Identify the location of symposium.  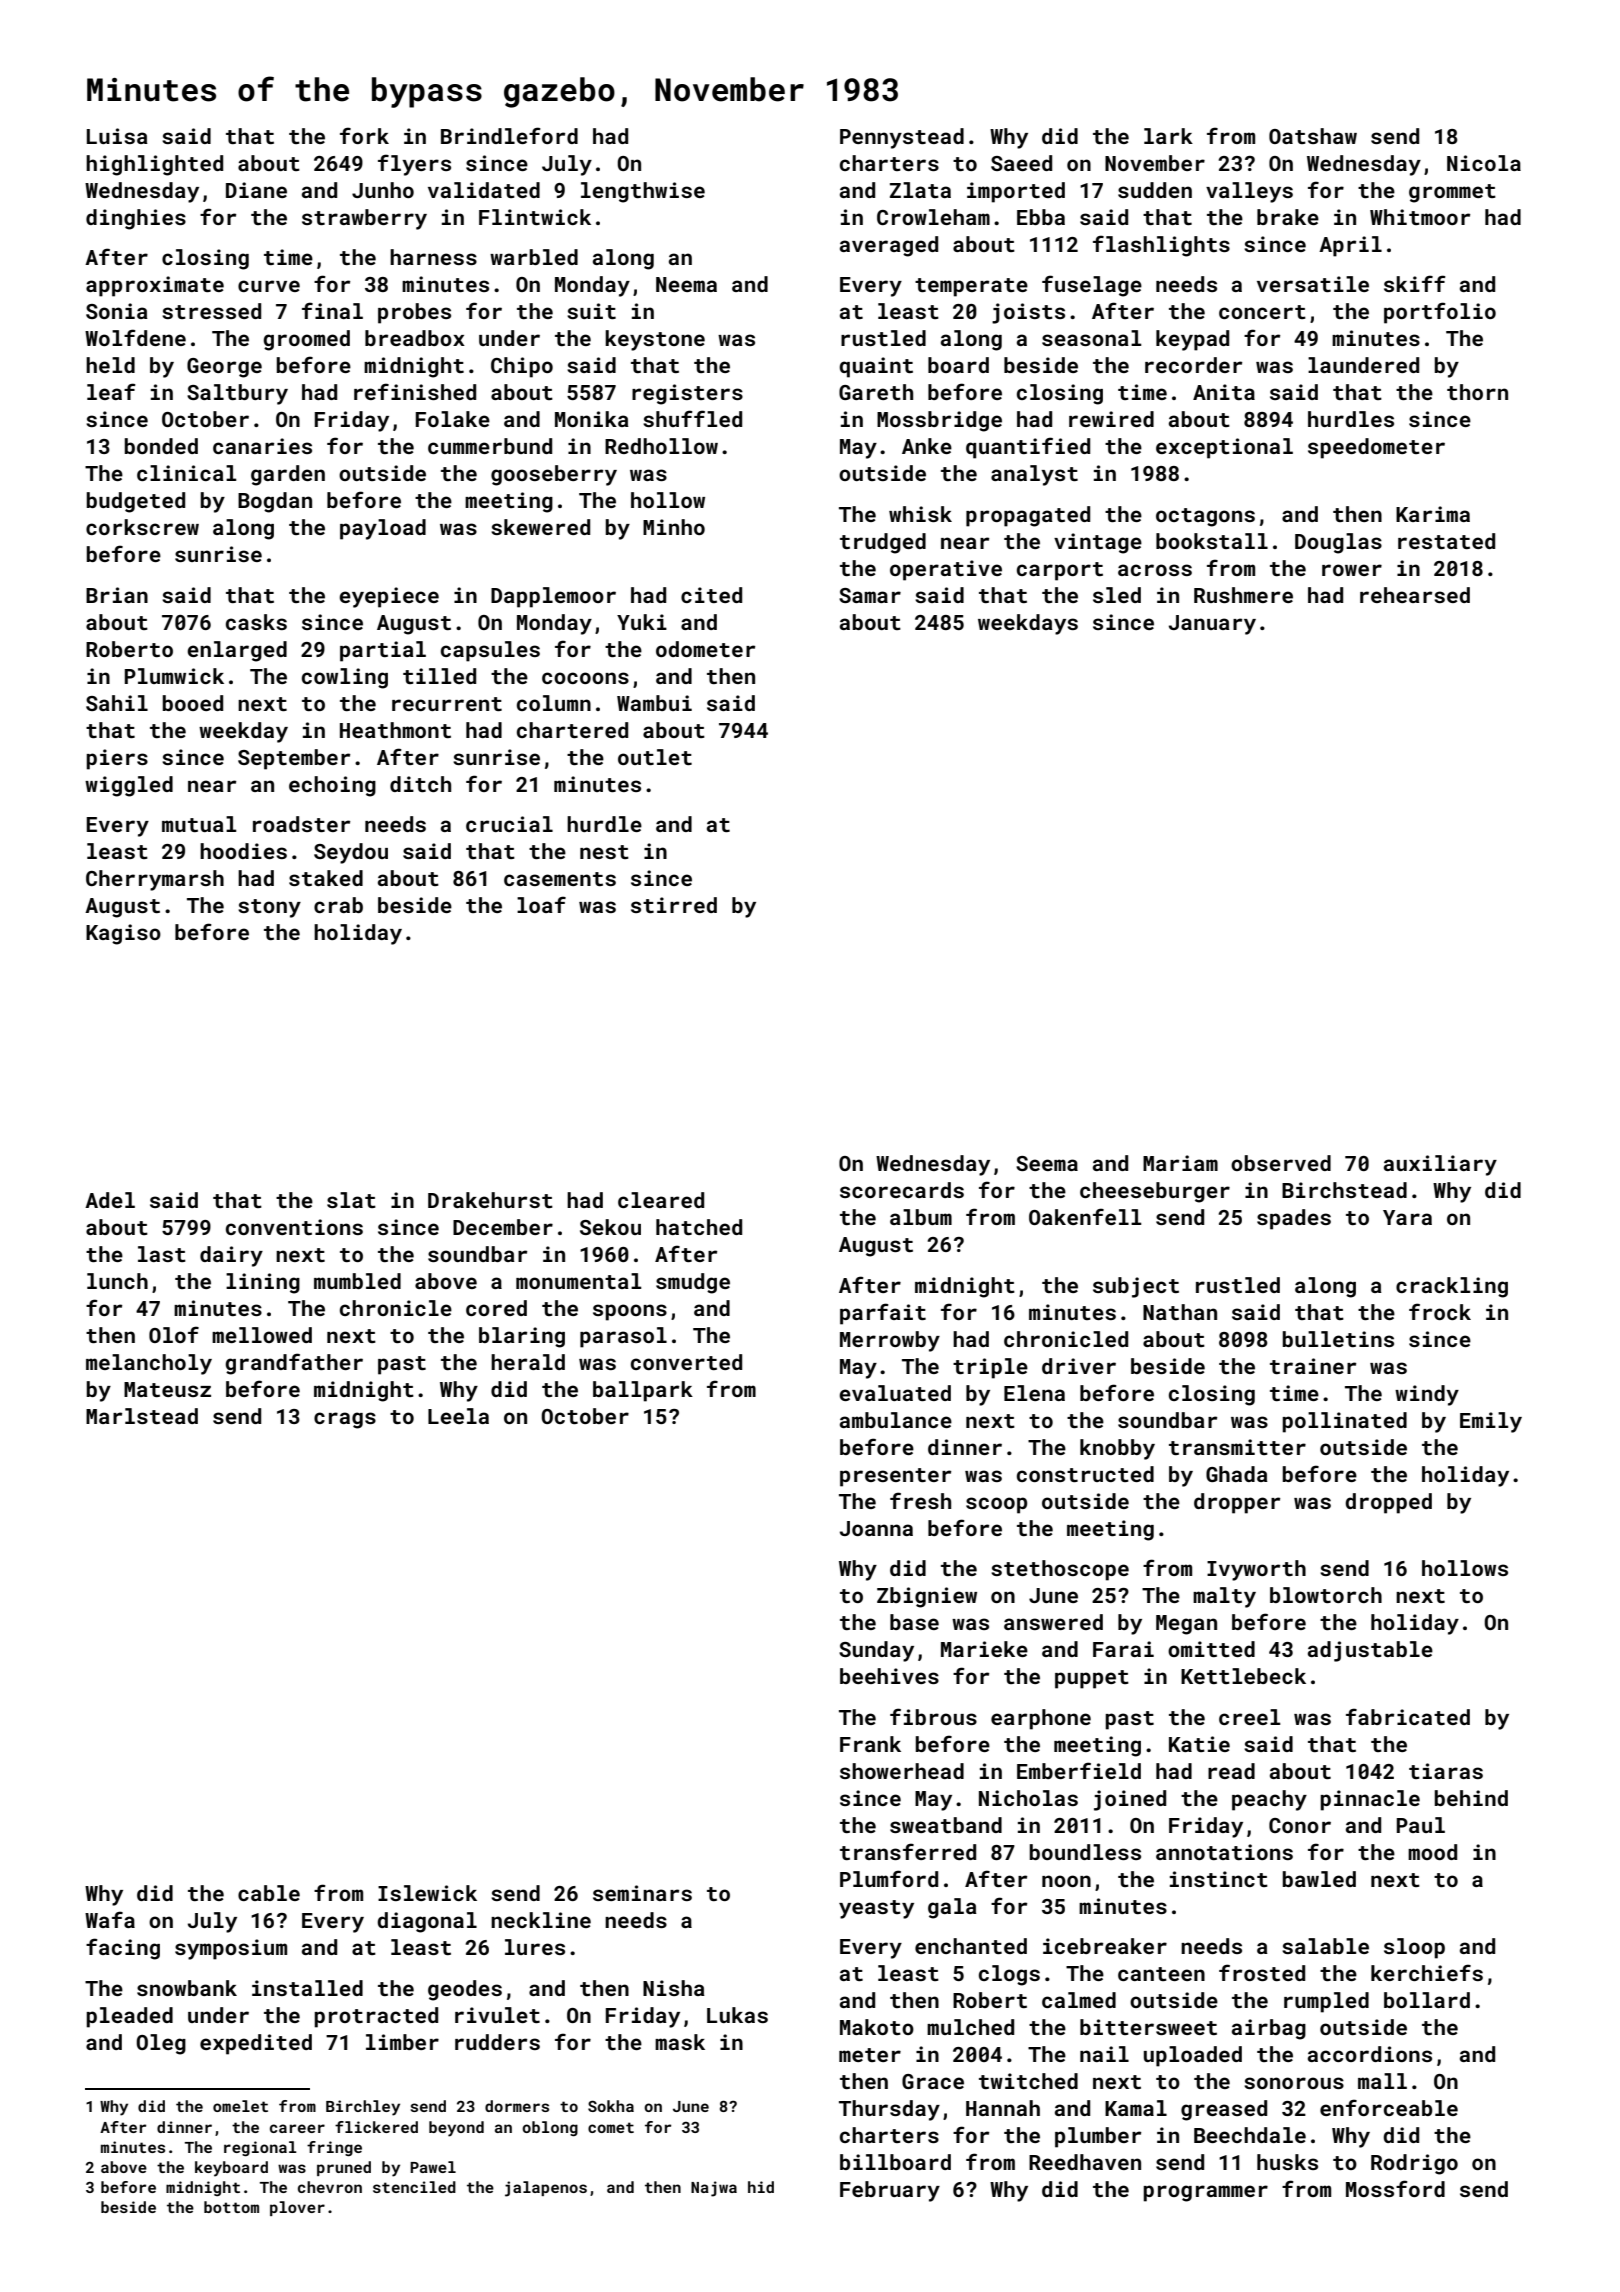
(231, 1949).
